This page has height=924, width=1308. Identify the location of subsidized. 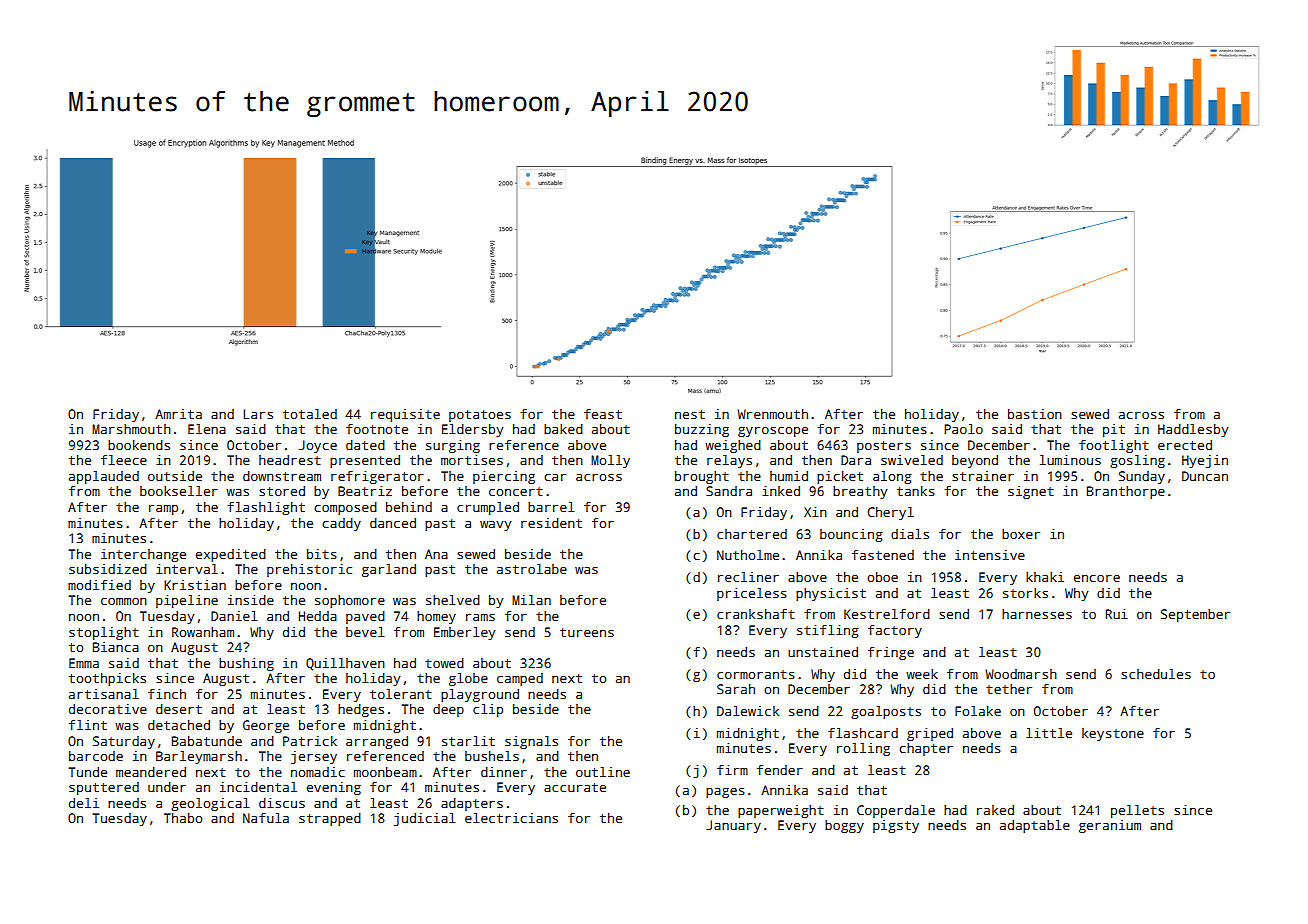
(108, 569).
